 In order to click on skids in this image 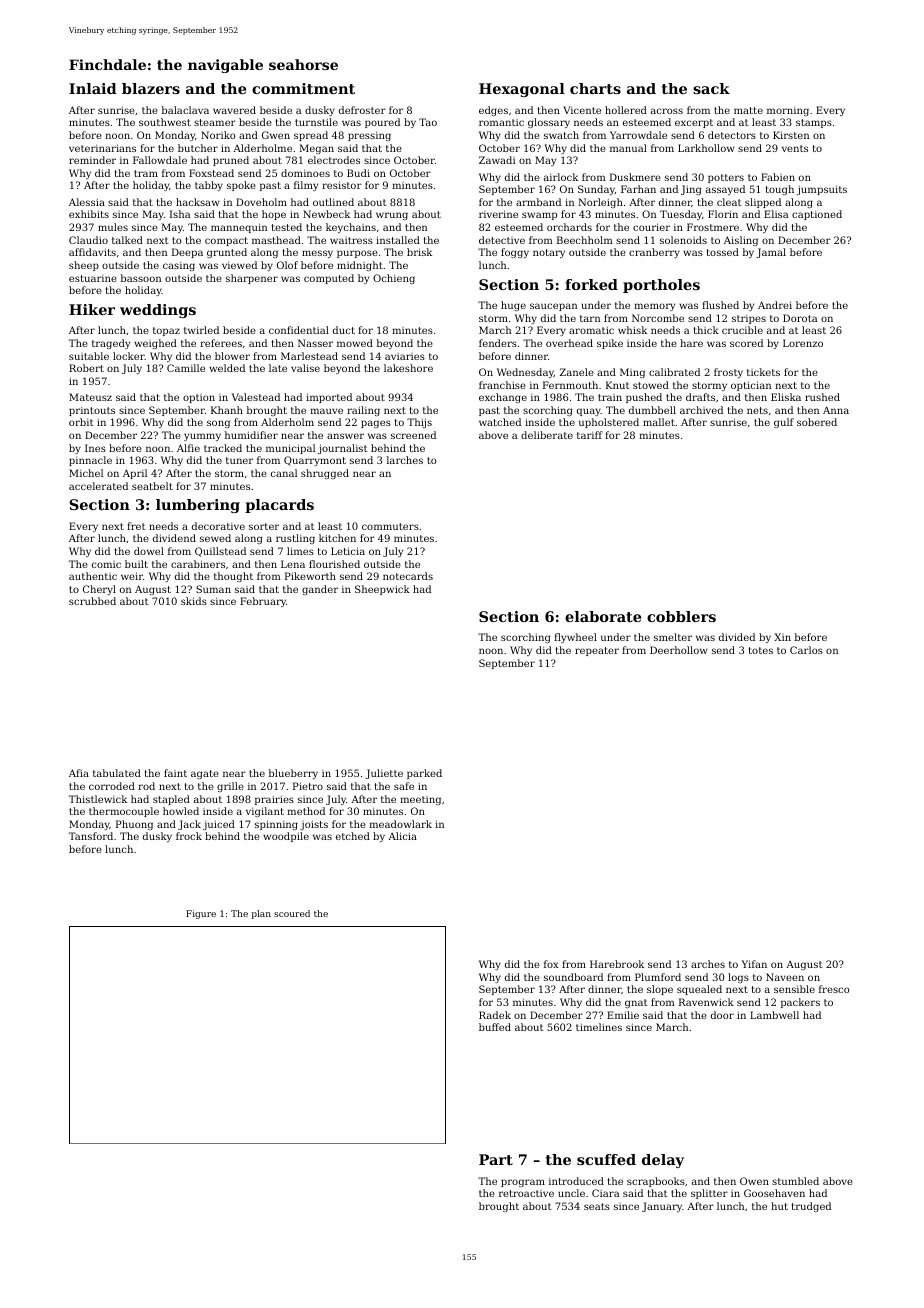, I will do `click(194, 601)`.
